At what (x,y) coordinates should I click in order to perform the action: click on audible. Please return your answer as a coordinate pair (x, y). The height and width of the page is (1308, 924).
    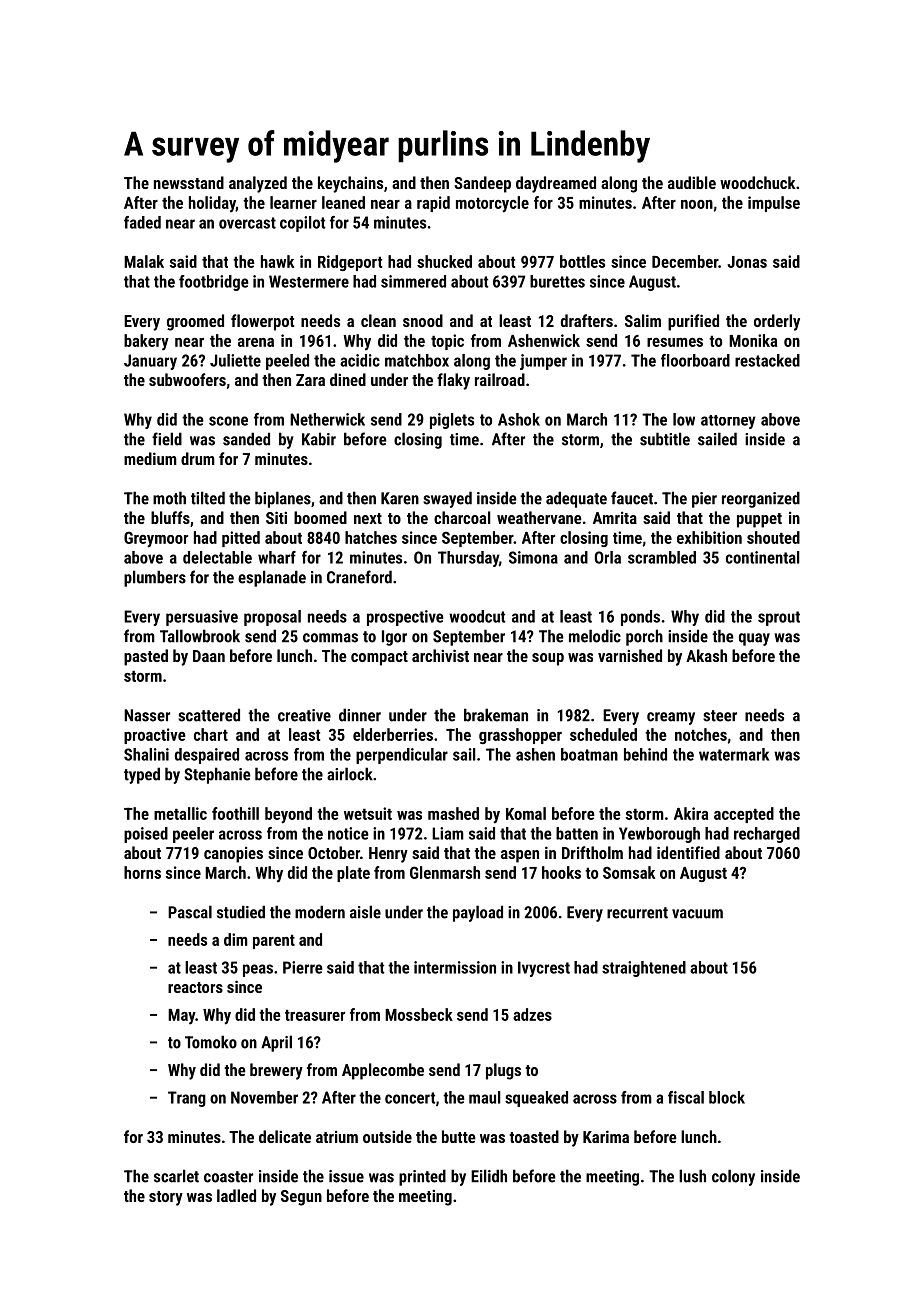
    Looking at the image, I should click on (692, 182).
